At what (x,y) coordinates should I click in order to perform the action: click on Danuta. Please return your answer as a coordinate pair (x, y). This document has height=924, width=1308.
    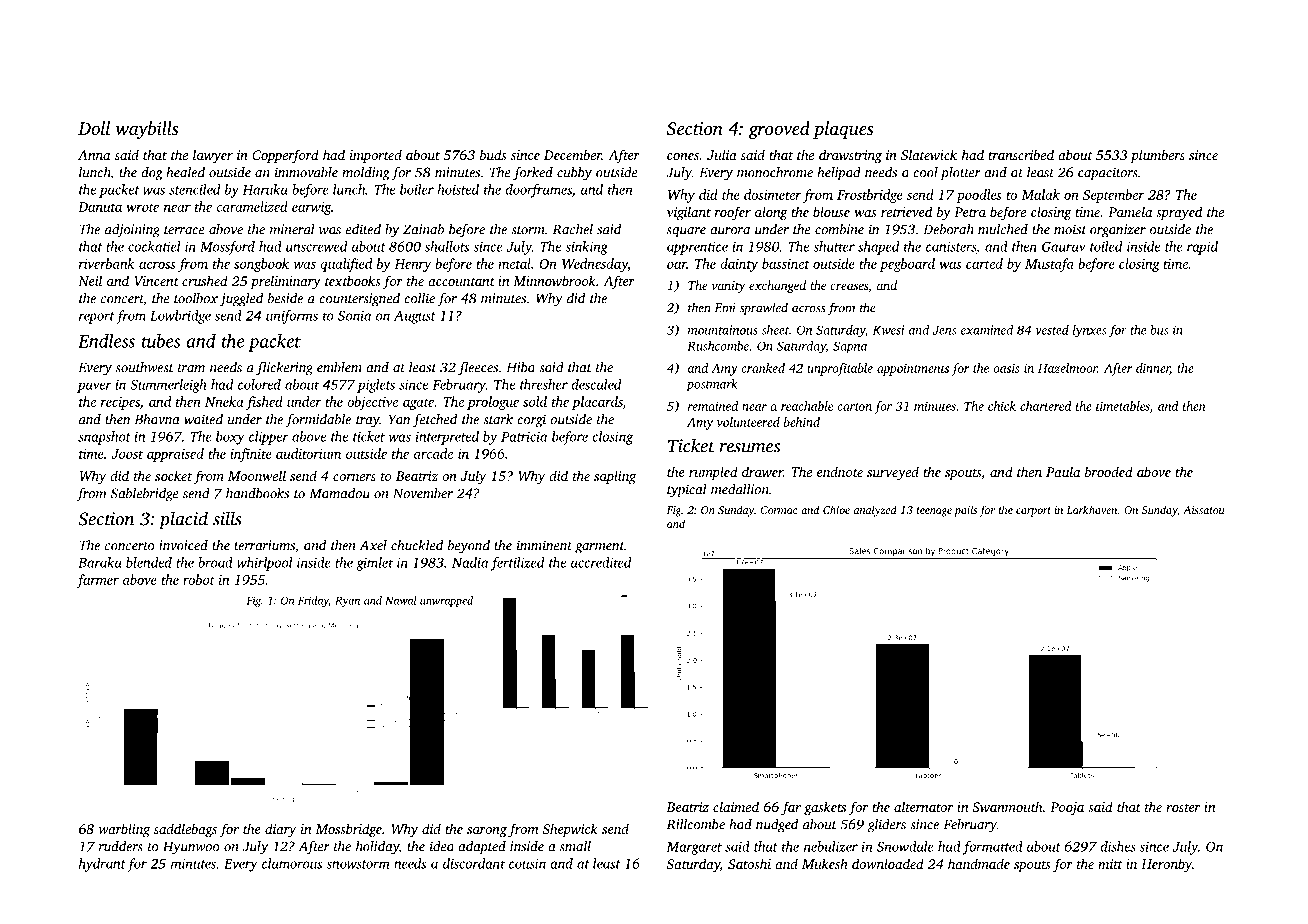
    Looking at the image, I should click on (100, 207).
